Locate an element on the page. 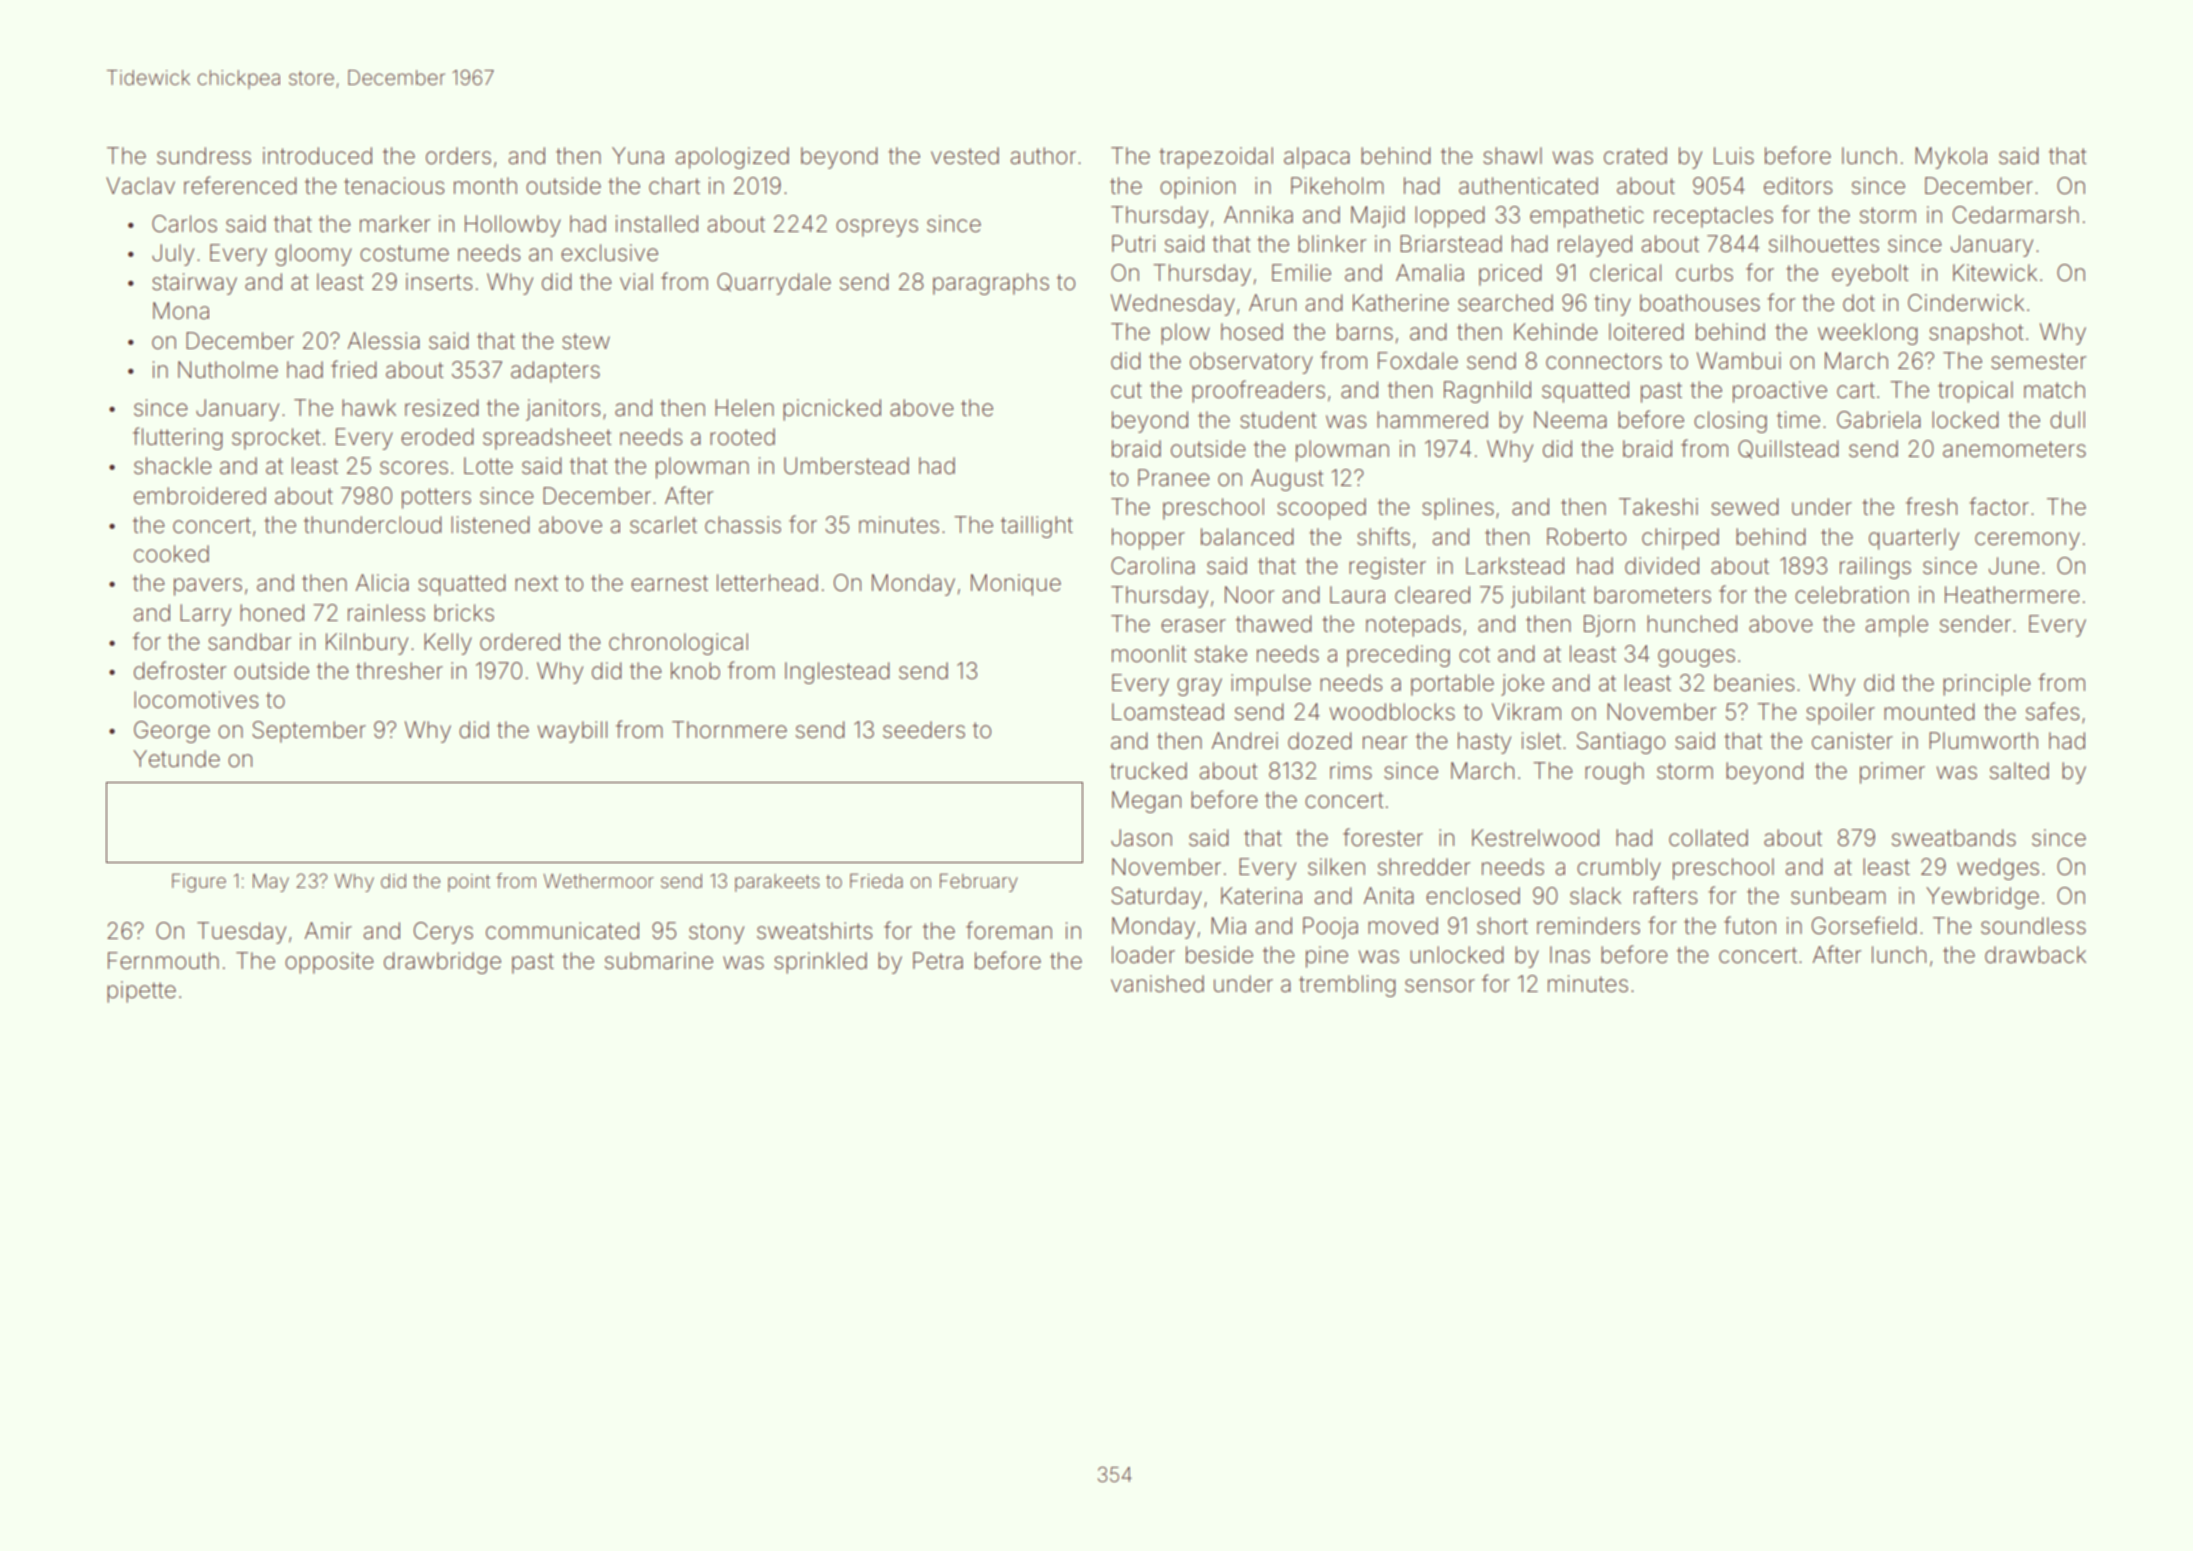 The height and width of the document is (1551, 2193). Yetunde is located at coordinates (176, 759).
